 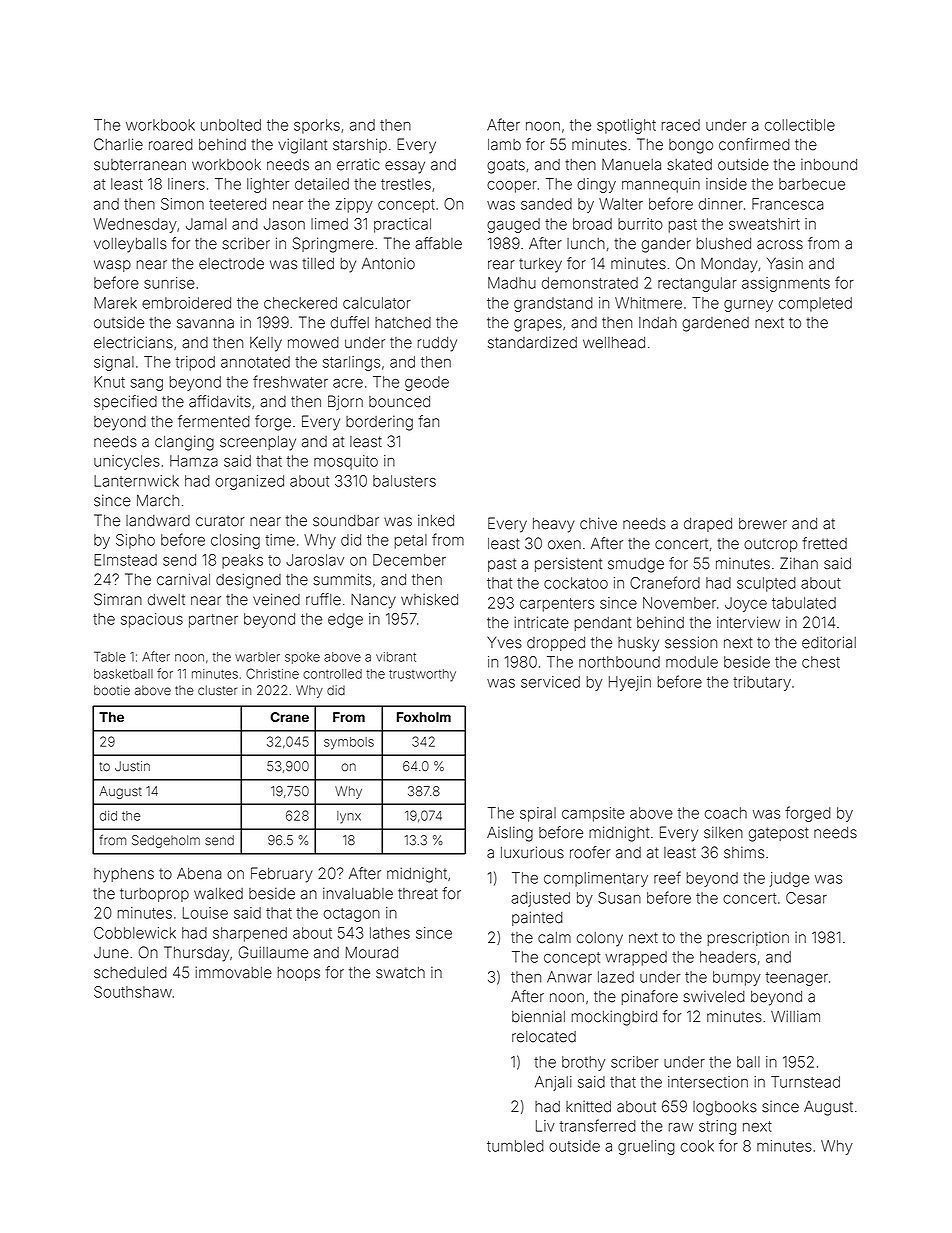 What do you see at coordinates (532, 343) in the screenshot?
I see `standardized` at bounding box center [532, 343].
